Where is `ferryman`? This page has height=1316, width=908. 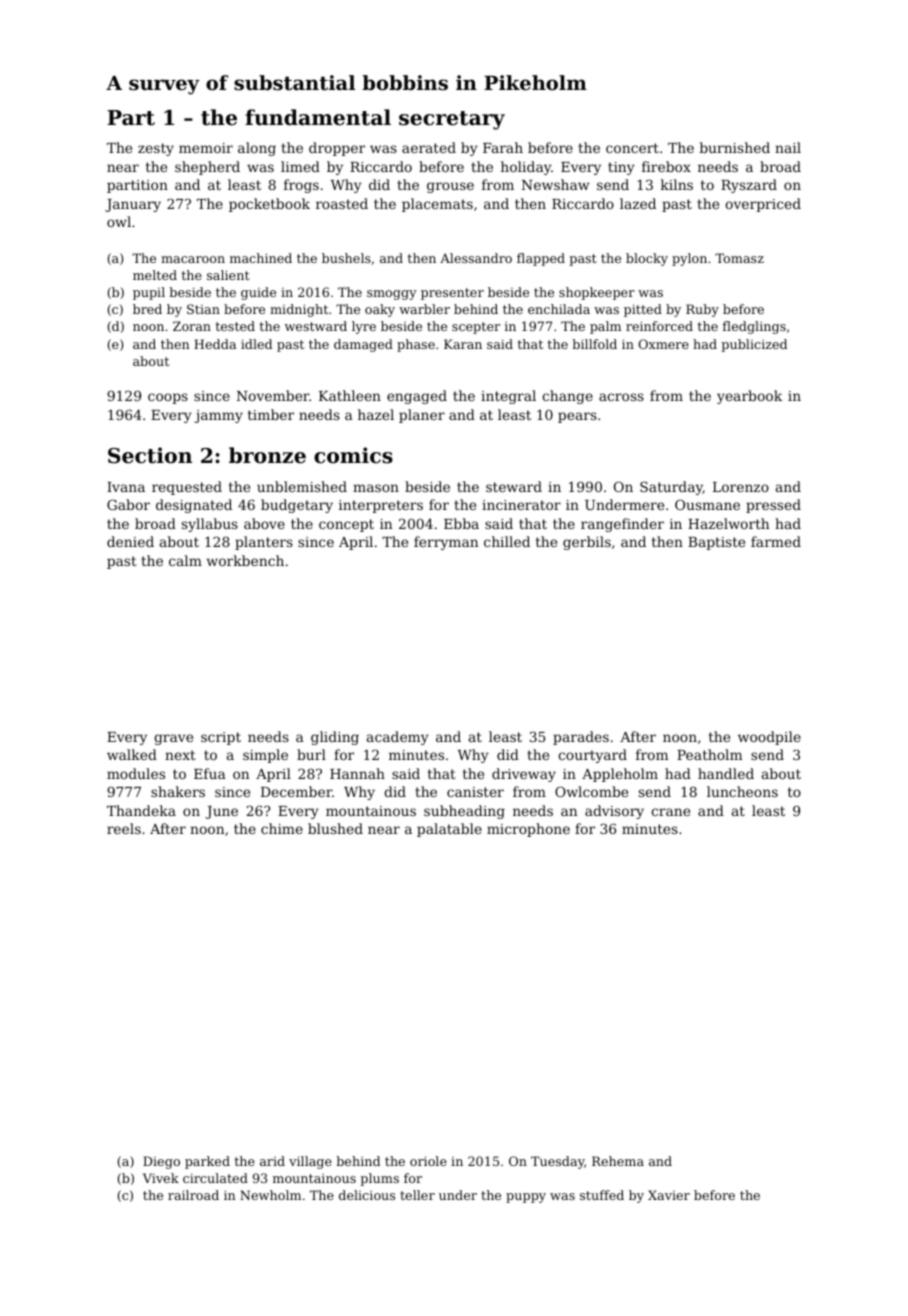
ferryman is located at coordinates (446, 543).
